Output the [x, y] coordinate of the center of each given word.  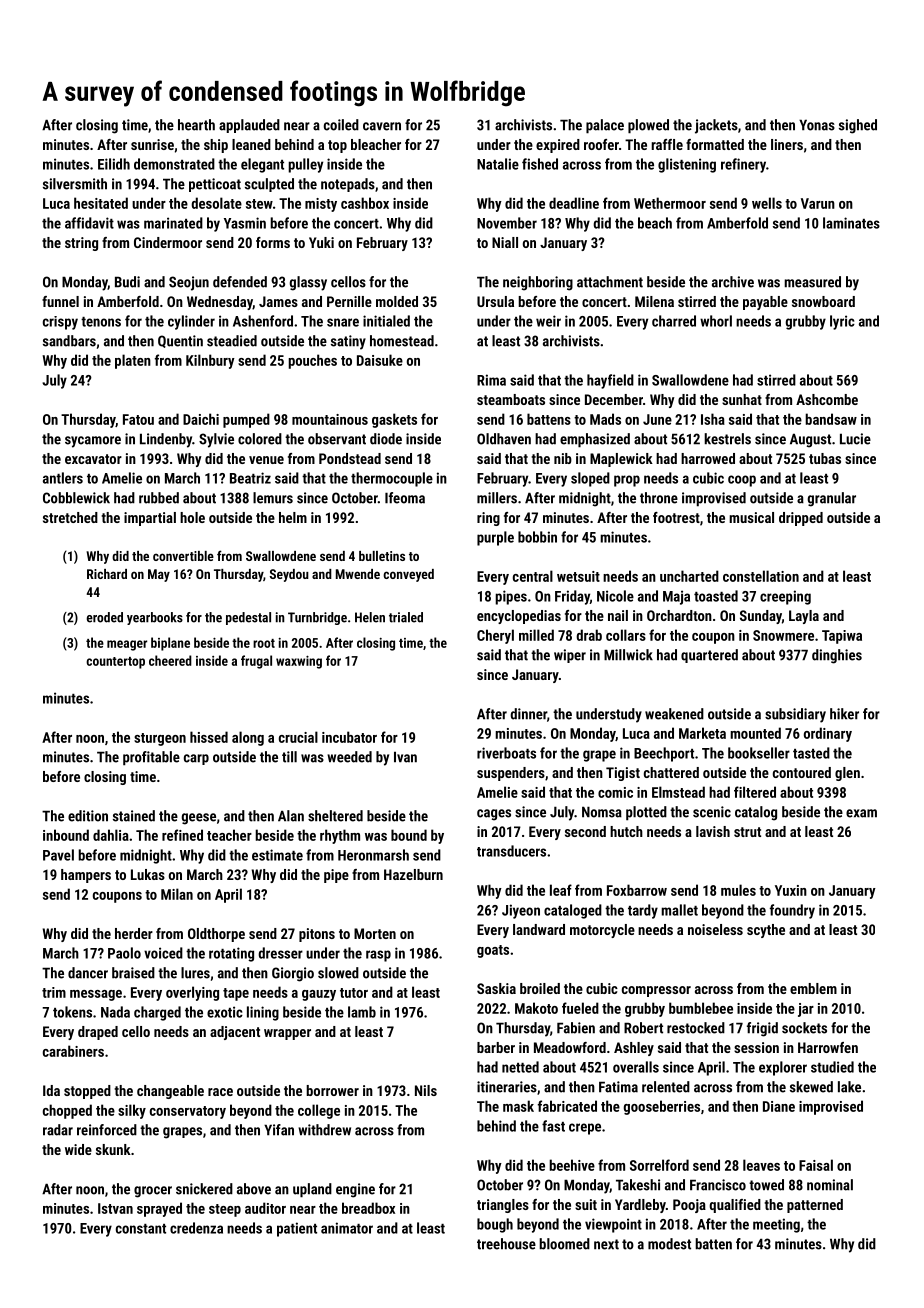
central [533, 576]
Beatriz [250, 478]
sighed [858, 126]
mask [518, 1106]
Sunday [761, 617]
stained [134, 816]
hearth [196, 125]
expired [558, 146]
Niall [505, 242]
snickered [204, 1189]
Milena [654, 301]
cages [494, 815]
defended [240, 282]
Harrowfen [828, 1047]
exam [861, 813]
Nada [115, 1012]
